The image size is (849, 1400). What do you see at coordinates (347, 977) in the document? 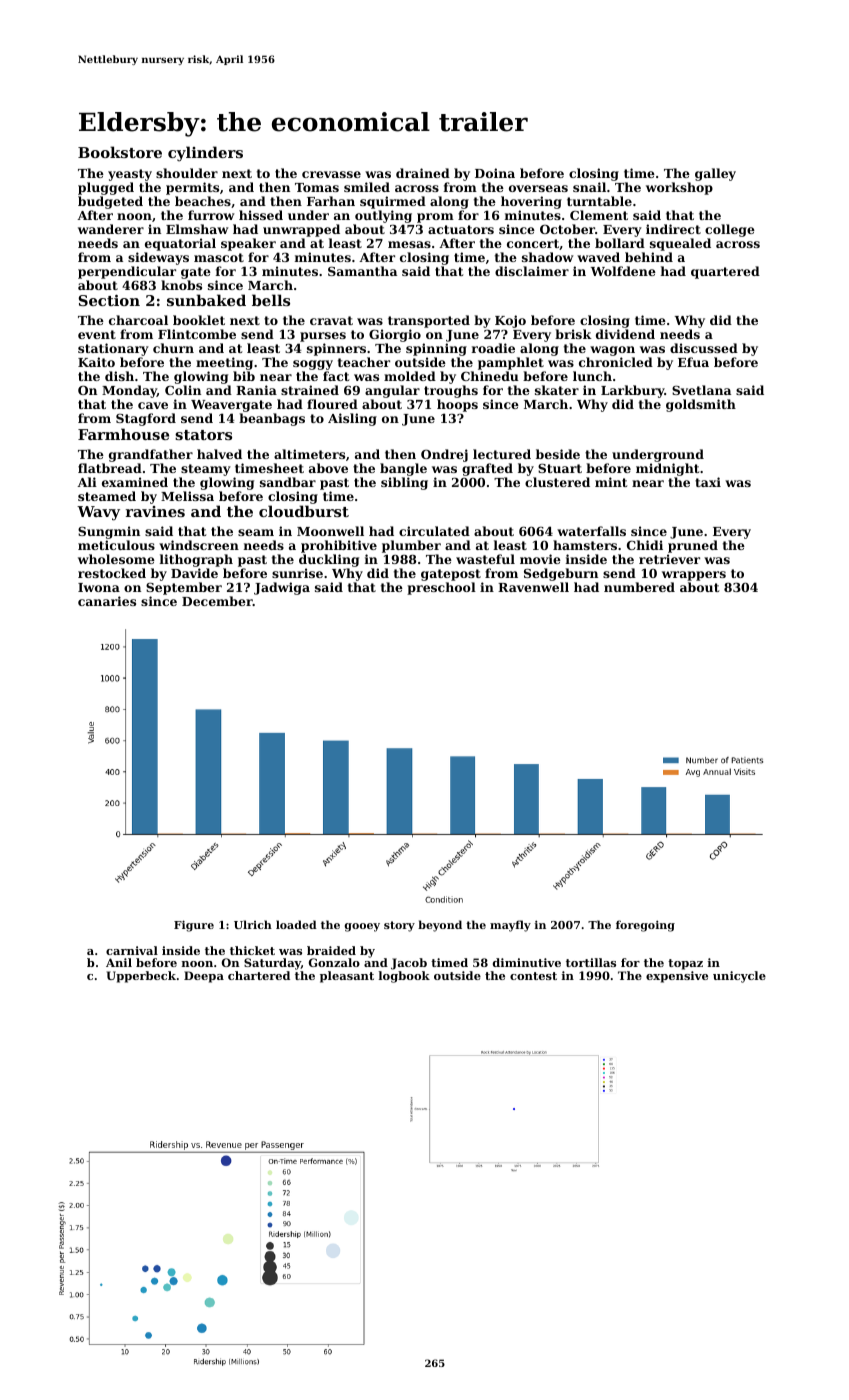
I see `pleasant` at bounding box center [347, 977].
